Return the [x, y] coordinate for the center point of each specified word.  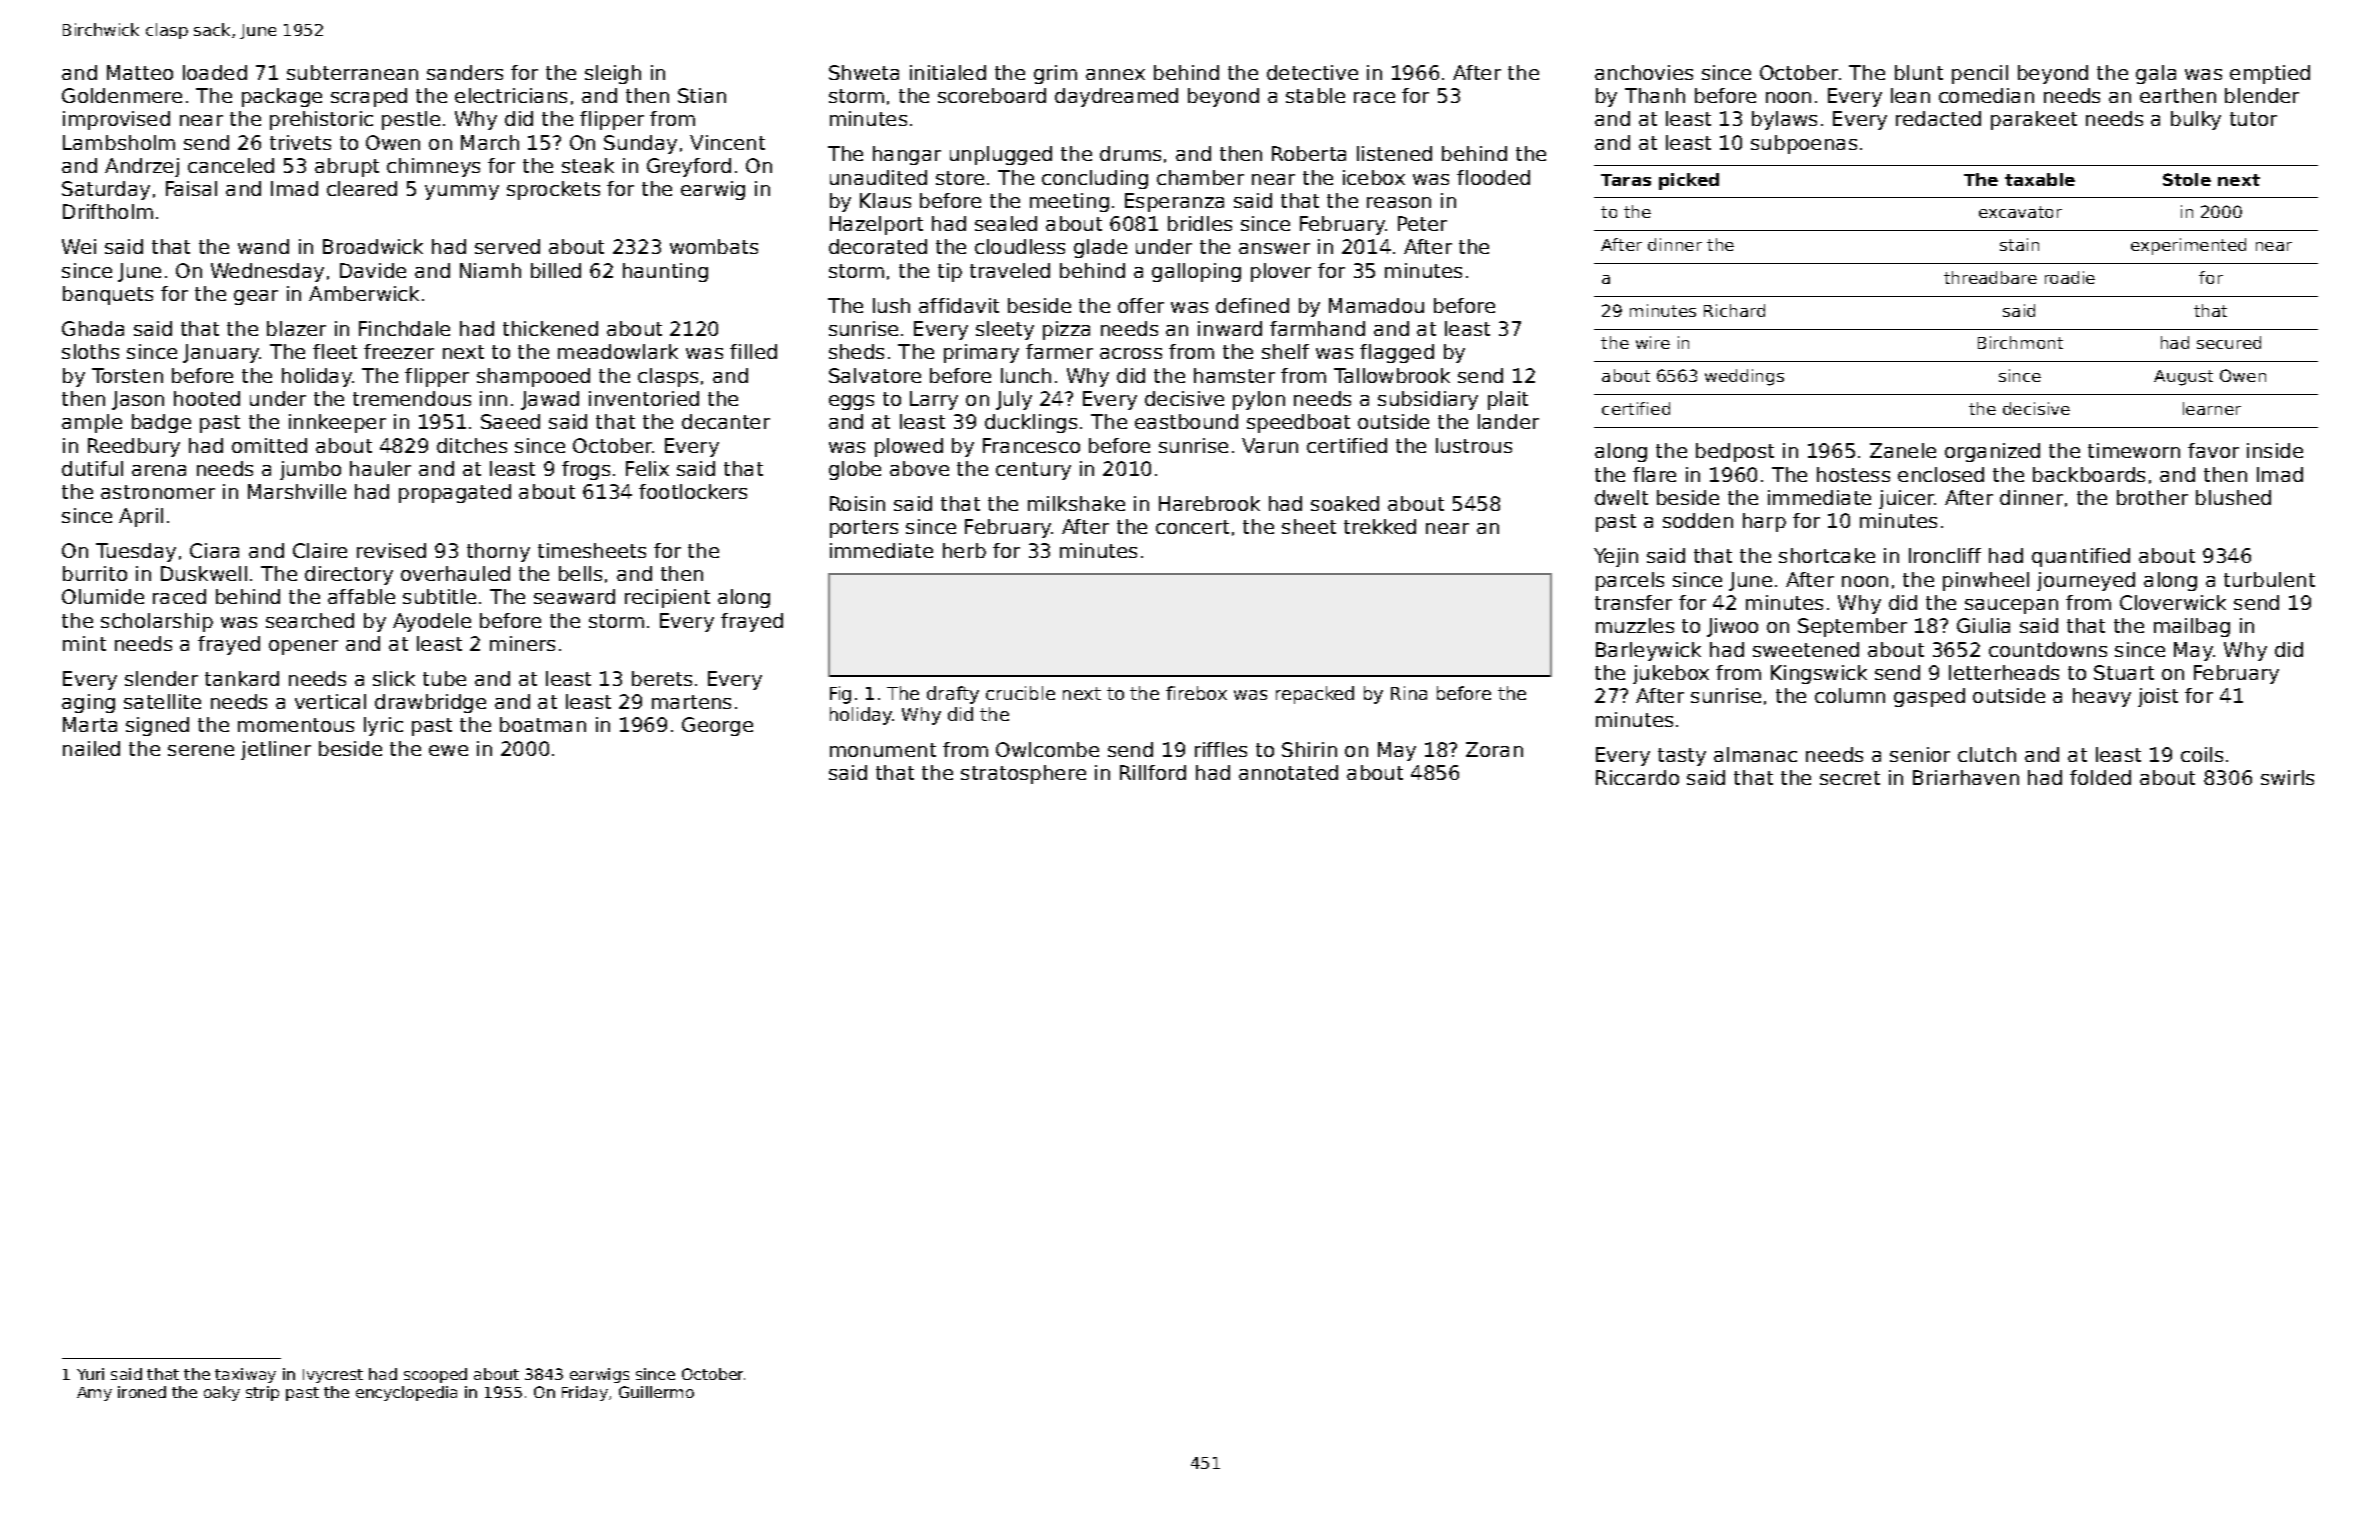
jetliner [276, 750]
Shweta [864, 72]
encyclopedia [406, 1393]
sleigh [613, 74]
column [1850, 695]
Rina [1409, 693]
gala [2156, 74]
